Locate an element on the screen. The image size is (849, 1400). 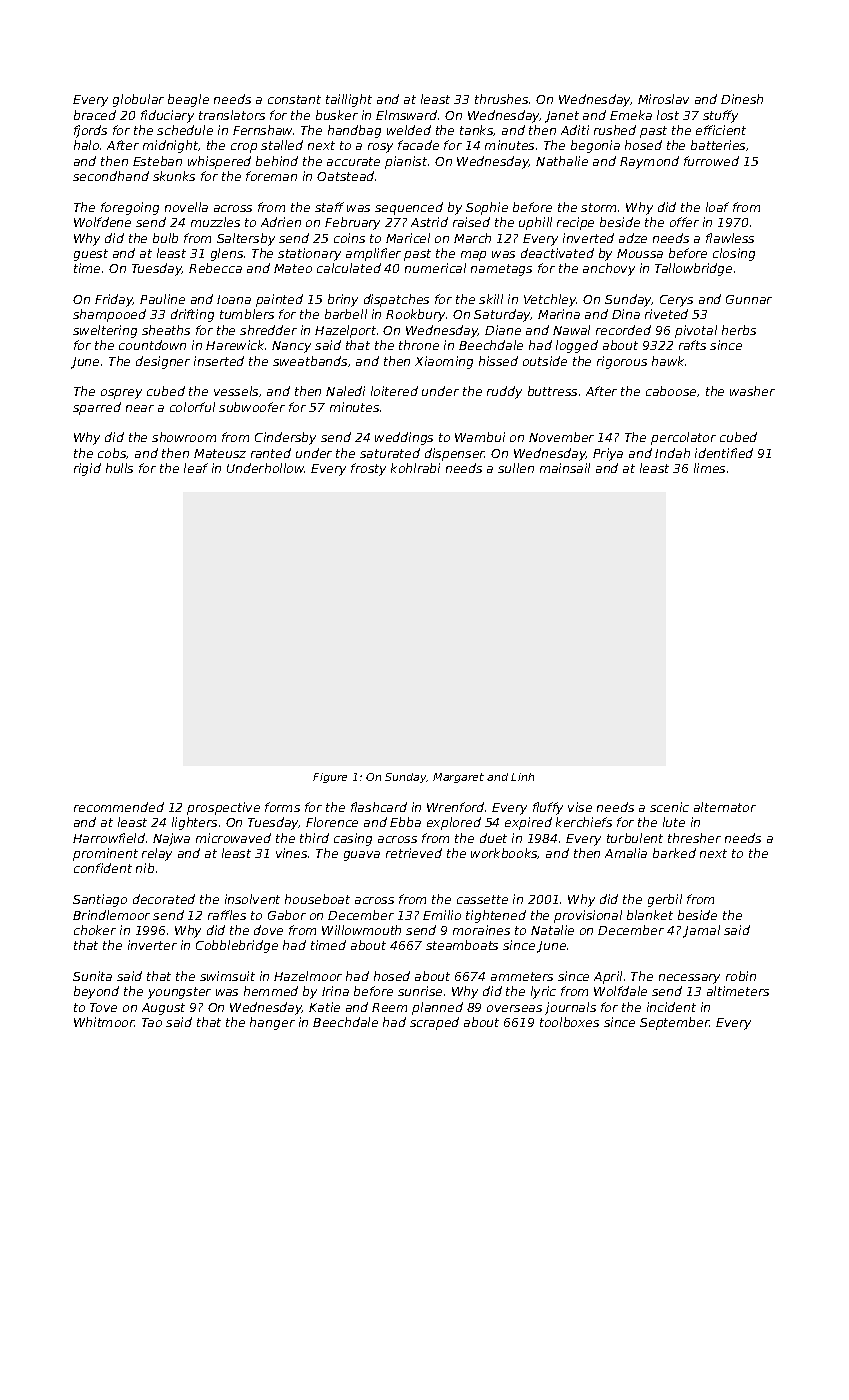
scraped is located at coordinates (434, 1023).
